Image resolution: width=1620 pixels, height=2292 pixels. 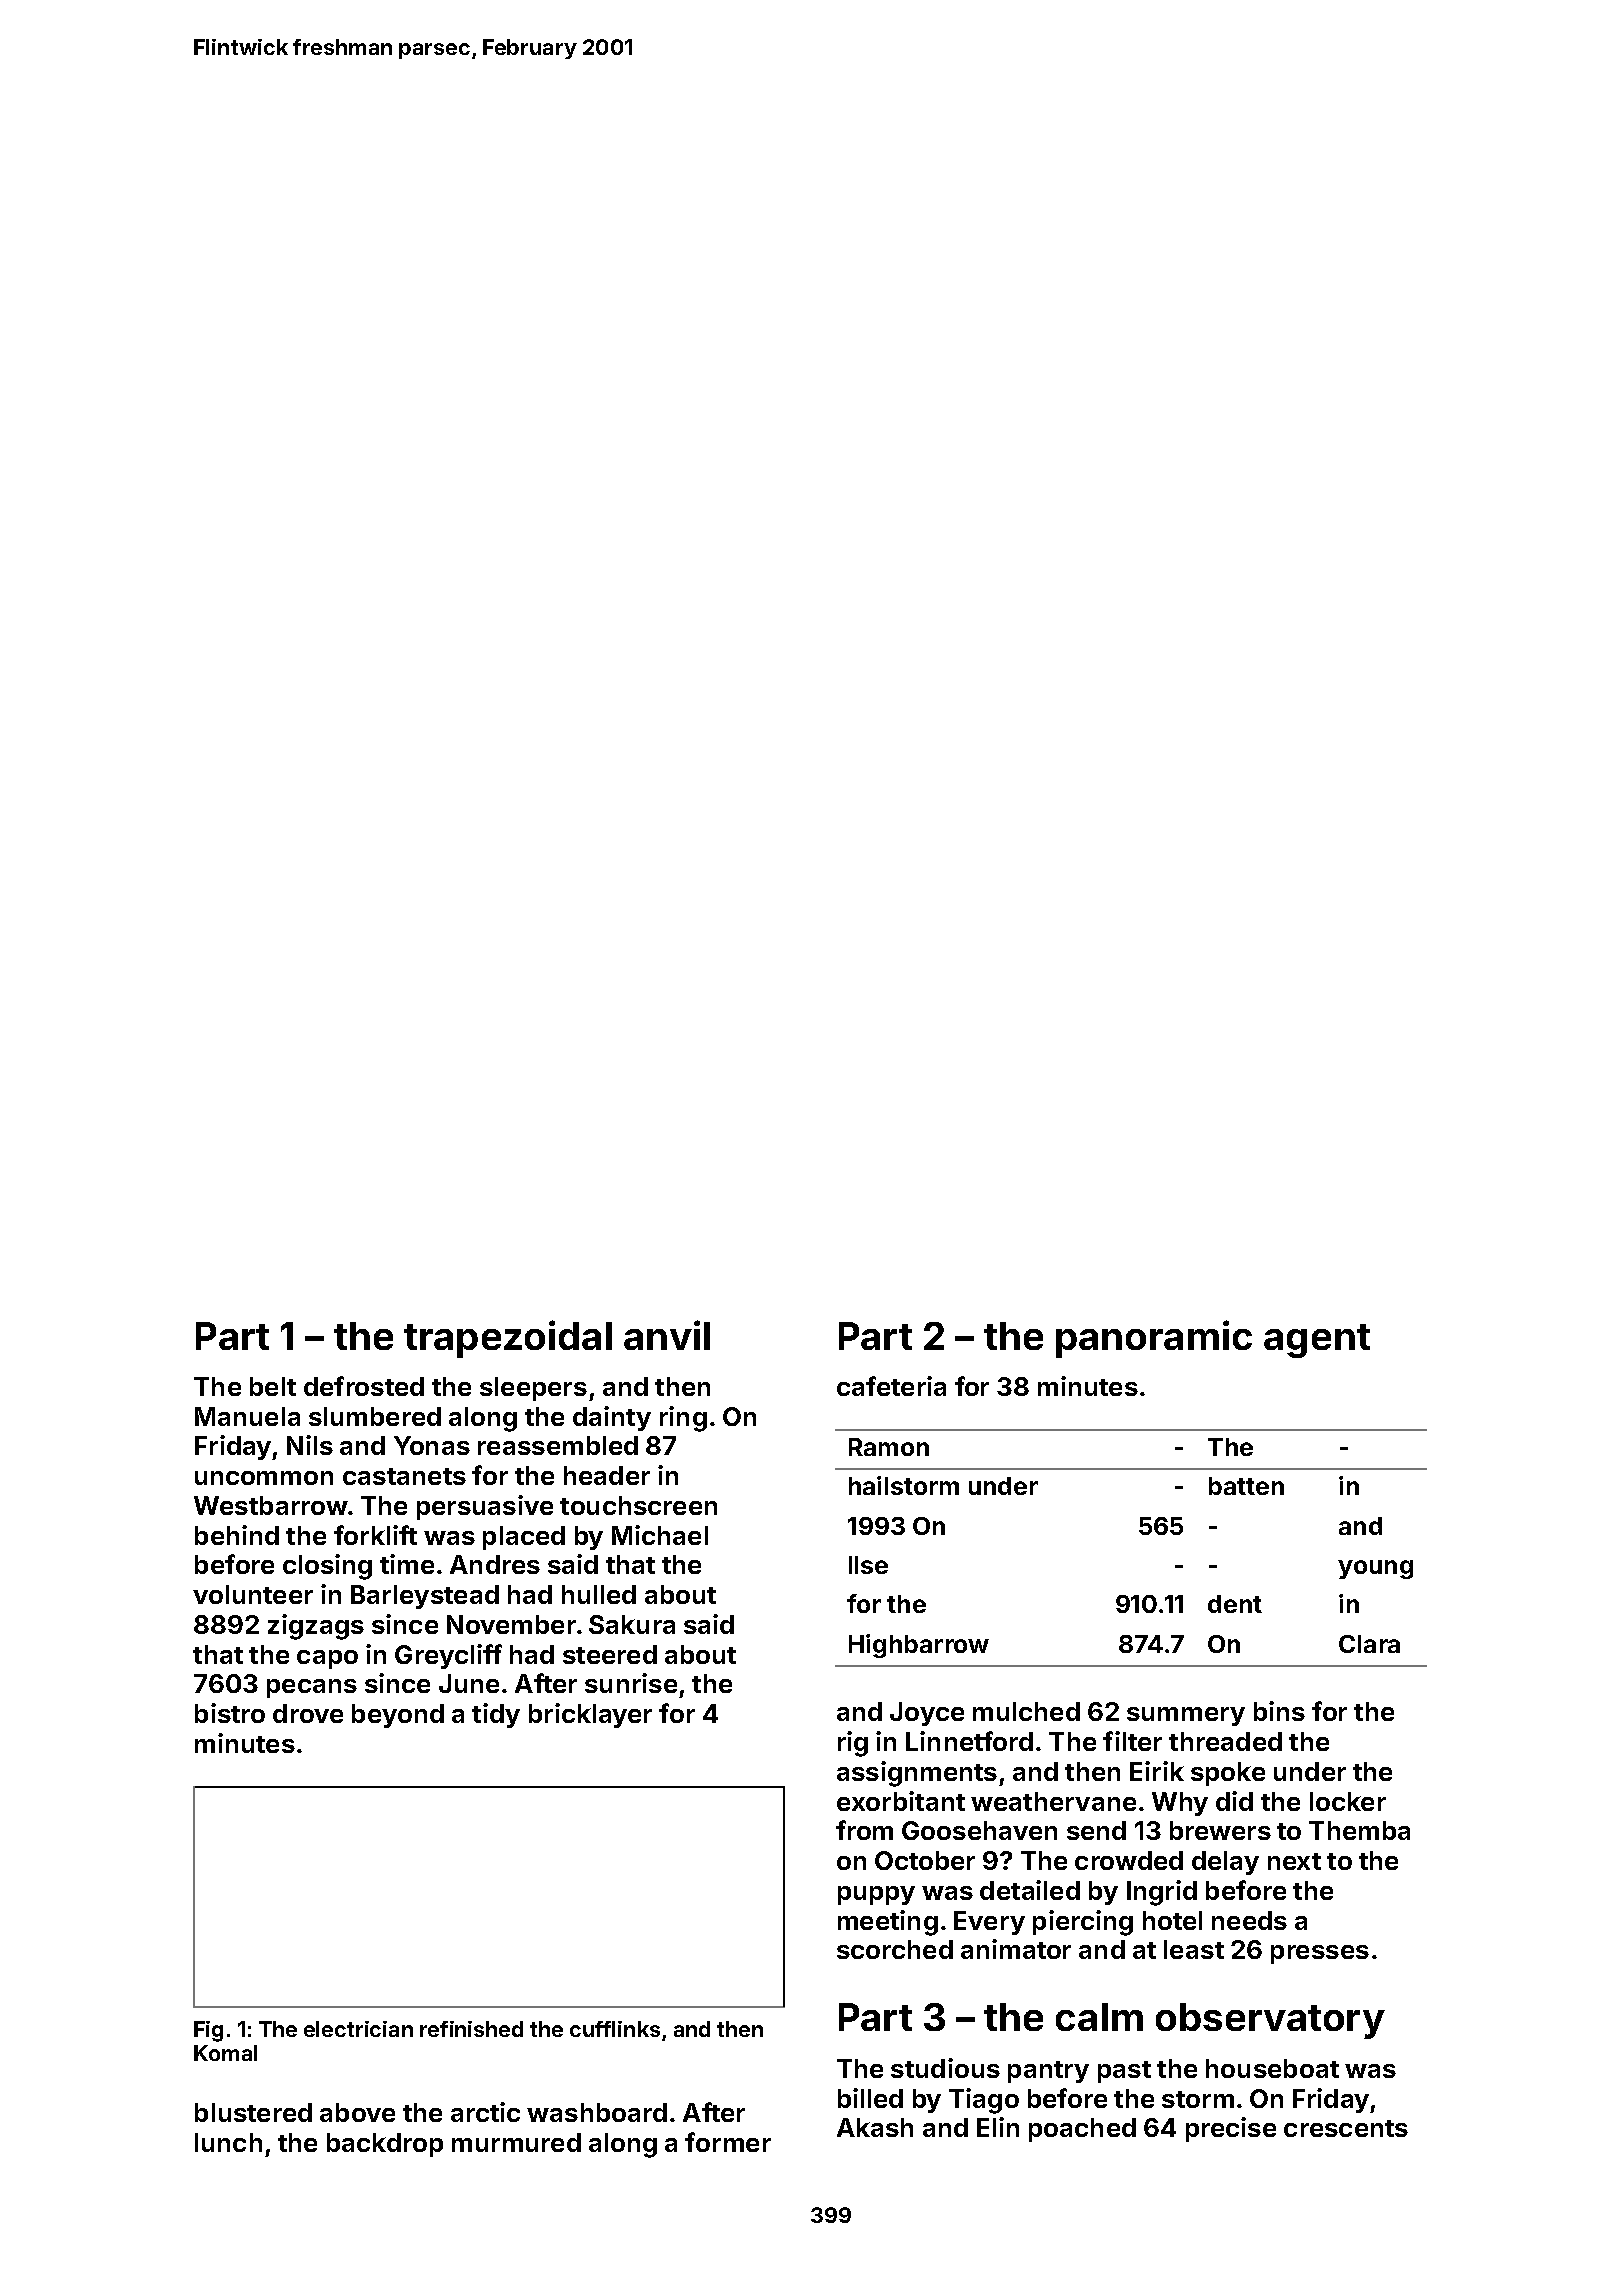 I want to click on presses, so click(x=1320, y=1954).
